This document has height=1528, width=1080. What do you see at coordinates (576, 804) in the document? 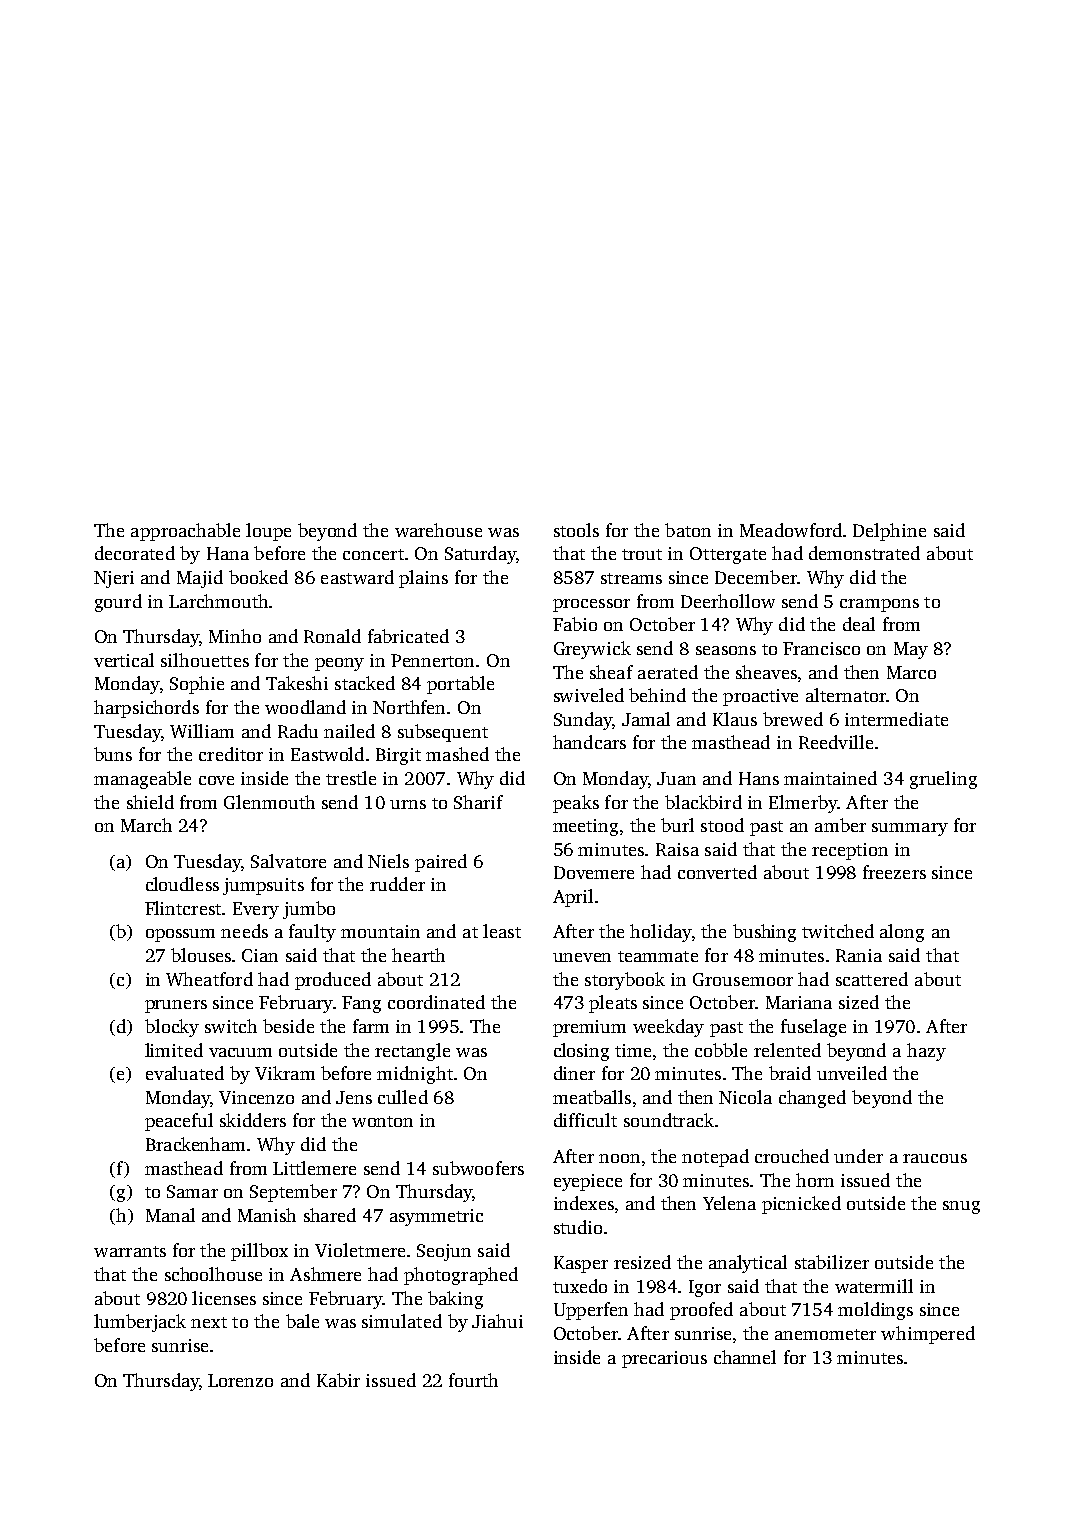
I see `peaks` at bounding box center [576, 804].
